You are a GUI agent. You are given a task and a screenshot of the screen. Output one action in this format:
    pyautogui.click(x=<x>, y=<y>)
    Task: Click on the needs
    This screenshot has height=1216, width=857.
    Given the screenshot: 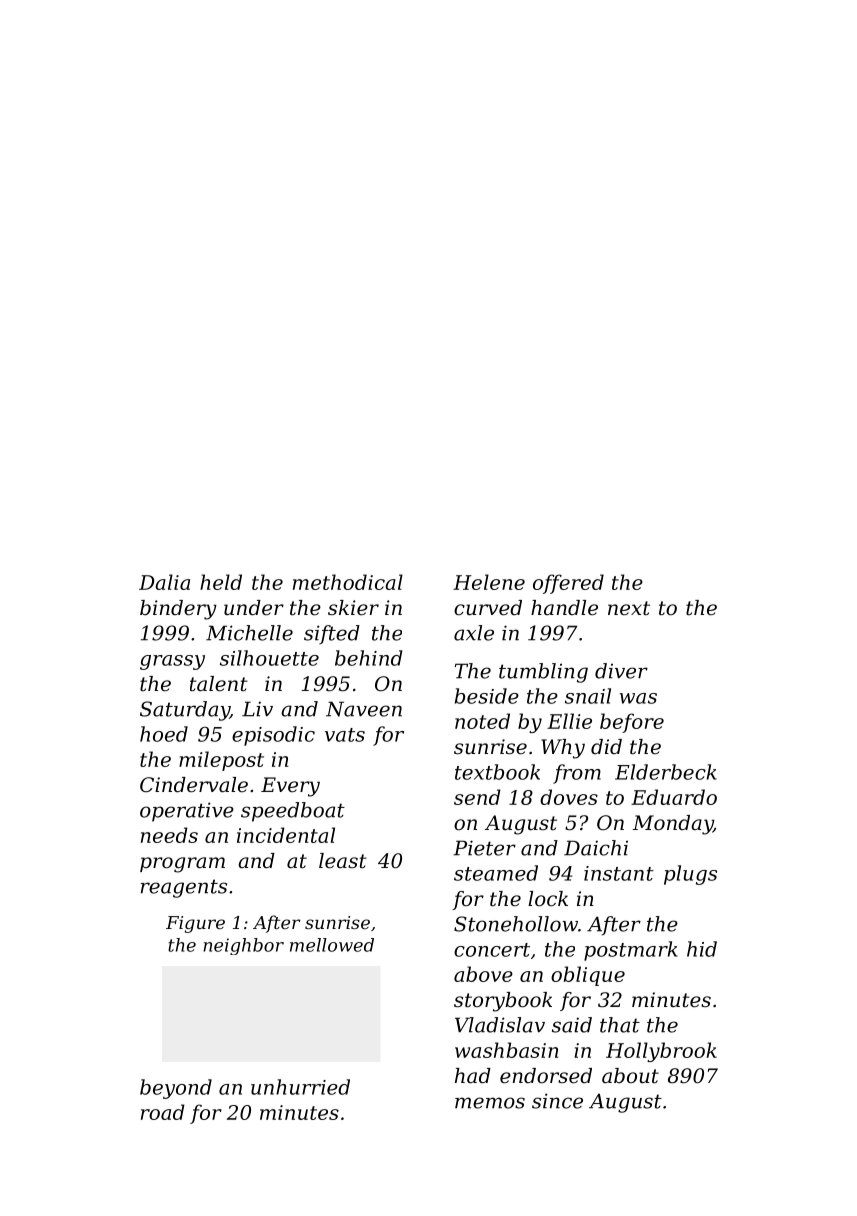 What is the action you would take?
    pyautogui.click(x=169, y=835)
